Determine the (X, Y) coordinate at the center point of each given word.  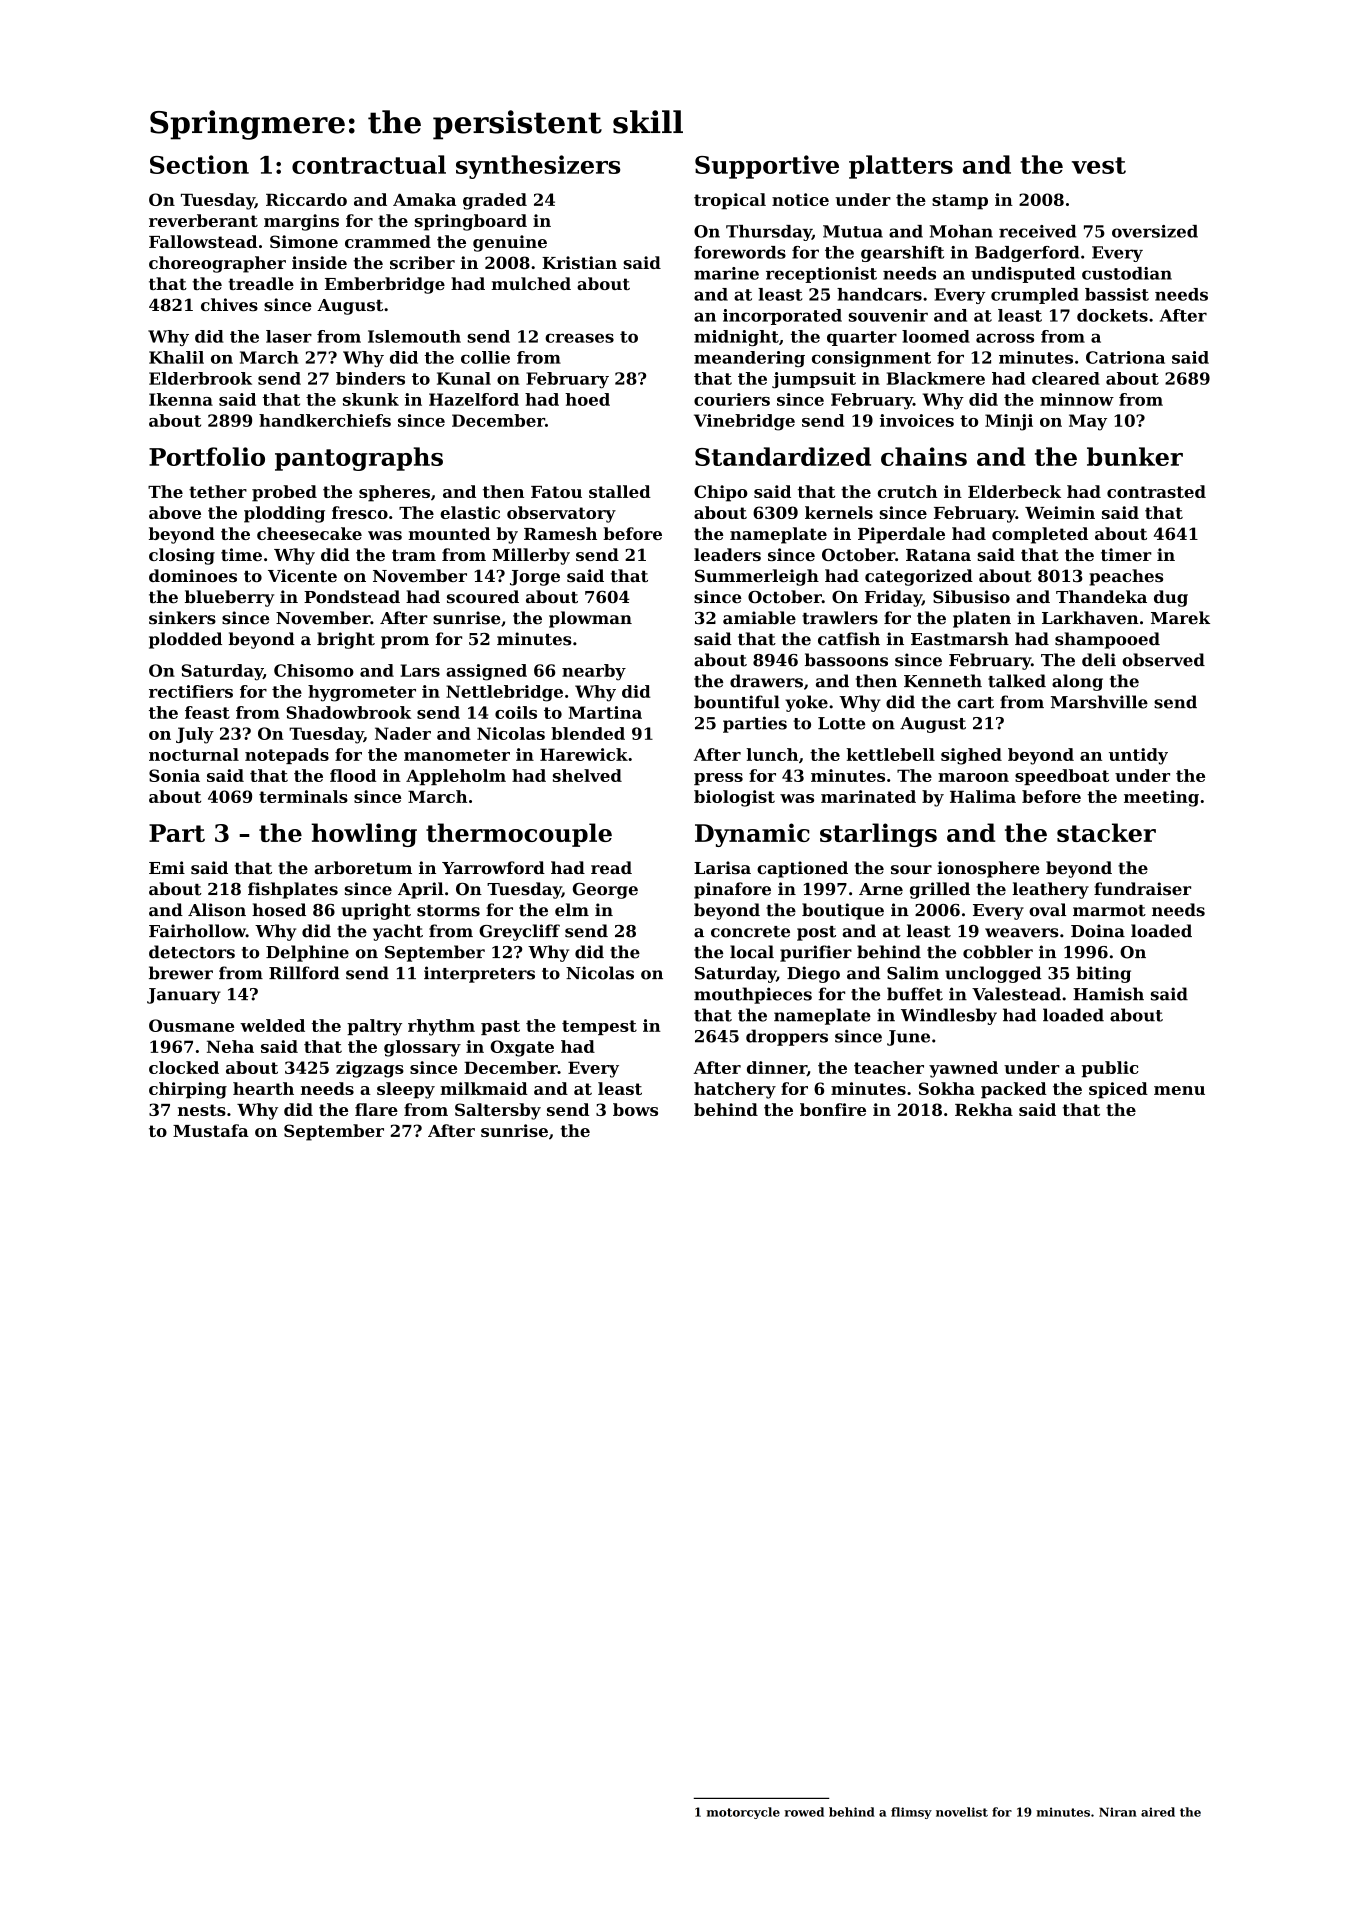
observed (1163, 660)
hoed (587, 399)
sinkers (182, 618)
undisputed (1023, 275)
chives (229, 304)
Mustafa (211, 1130)
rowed (804, 1812)
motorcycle (743, 1813)
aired (1158, 1812)
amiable (759, 618)
